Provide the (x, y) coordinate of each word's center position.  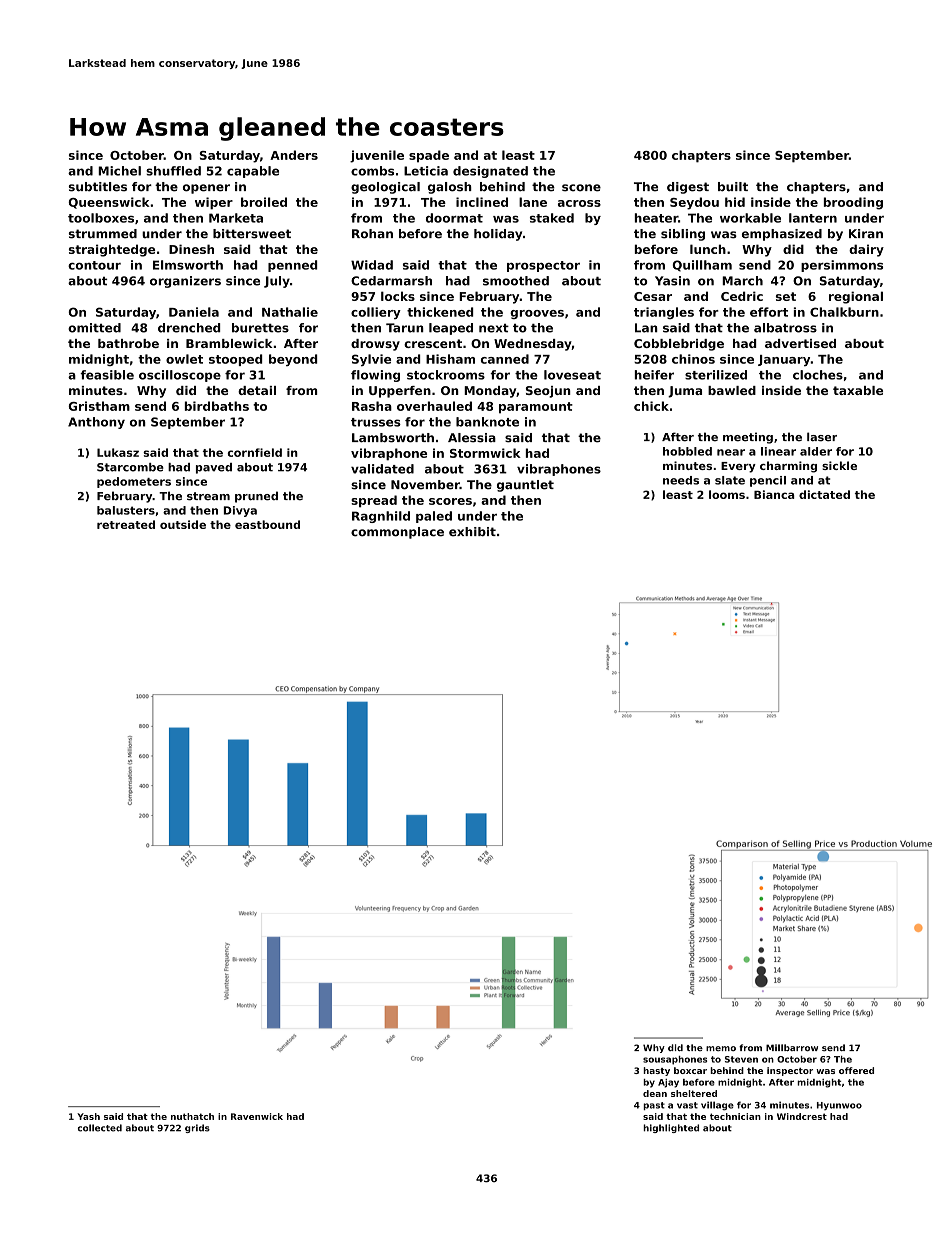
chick (651, 406)
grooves (537, 314)
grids (197, 1128)
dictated (824, 494)
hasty (656, 1071)
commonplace (397, 533)
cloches (818, 375)
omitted (94, 328)
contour (94, 265)
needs (681, 480)
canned (505, 359)
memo (721, 1048)
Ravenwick (257, 1116)
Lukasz (118, 452)
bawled (732, 390)
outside (183, 524)
